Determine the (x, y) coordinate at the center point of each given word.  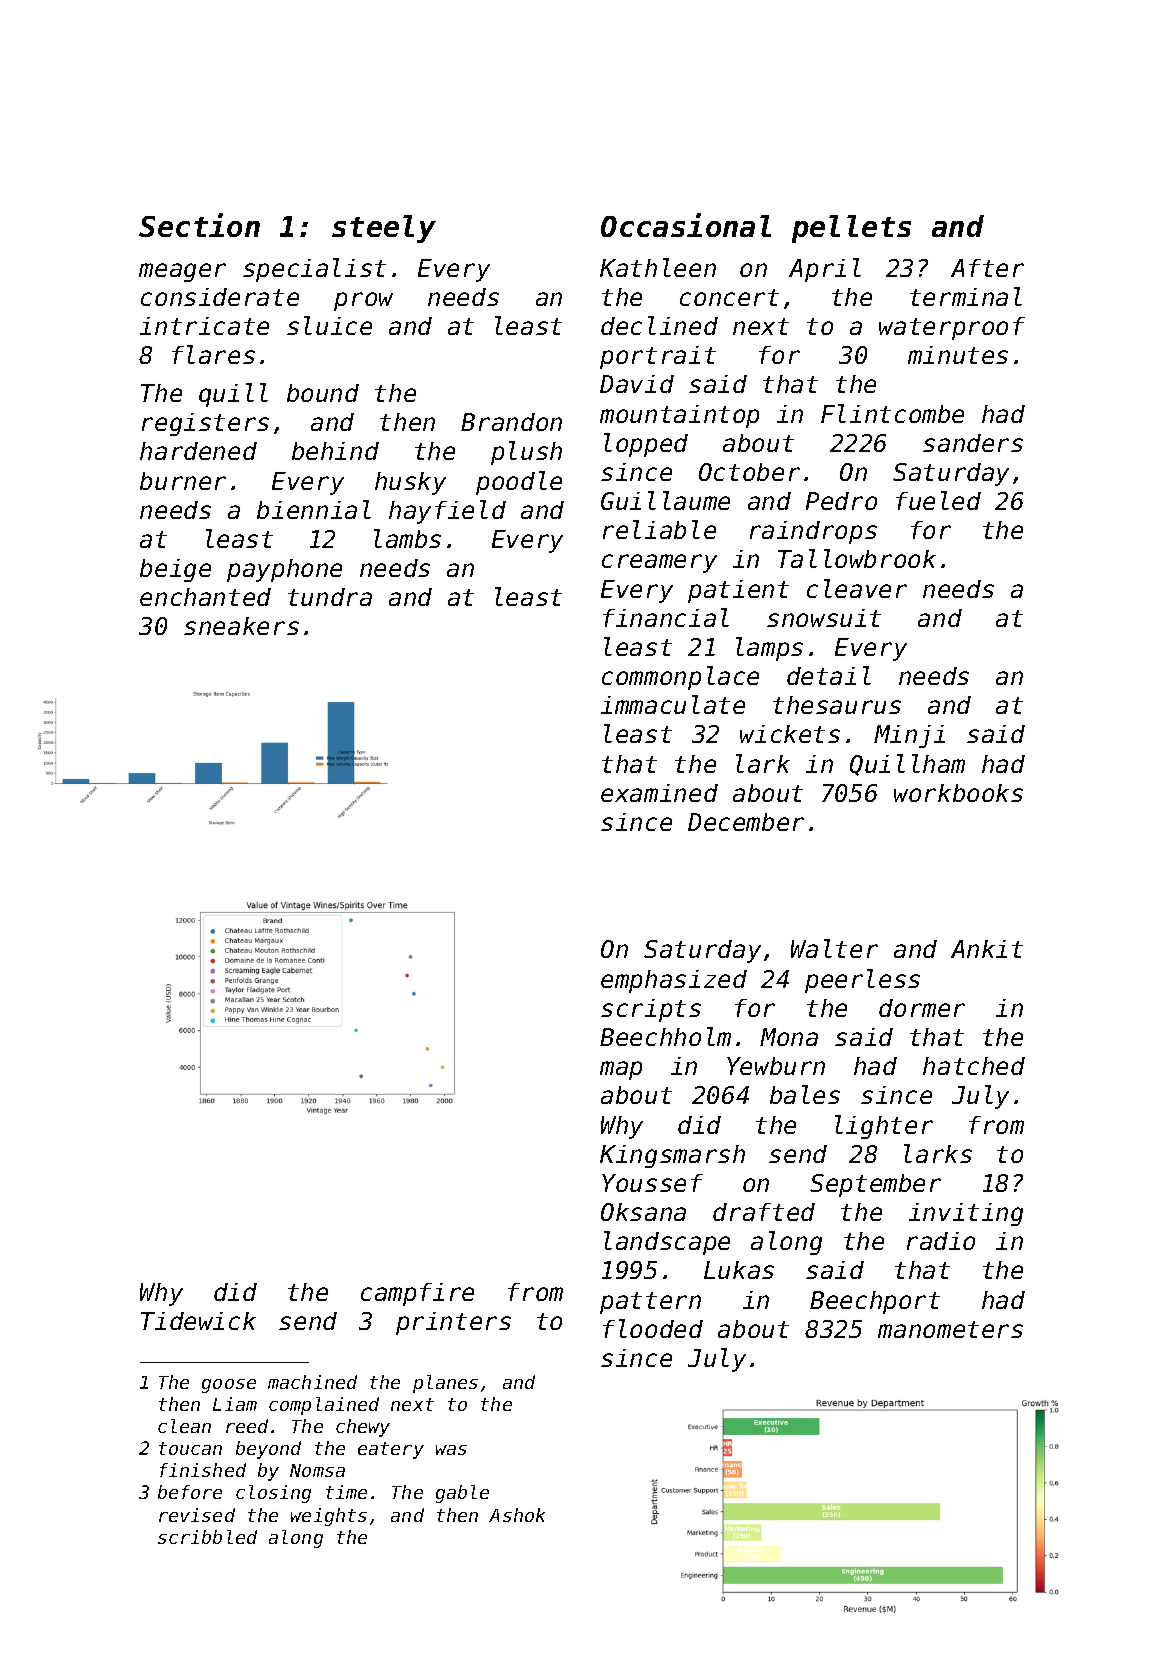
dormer (922, 1008)
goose (229, 1386)
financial (666, 617)
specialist (314, 270)
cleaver (857, 588)
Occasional (686, 225)
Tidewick (198, 1321)
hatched (974, 1066)
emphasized (674, 981)
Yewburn (776, 1066)
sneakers (241, 626)
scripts (651, 1010)
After (987, 268)
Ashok (517, 1515)
